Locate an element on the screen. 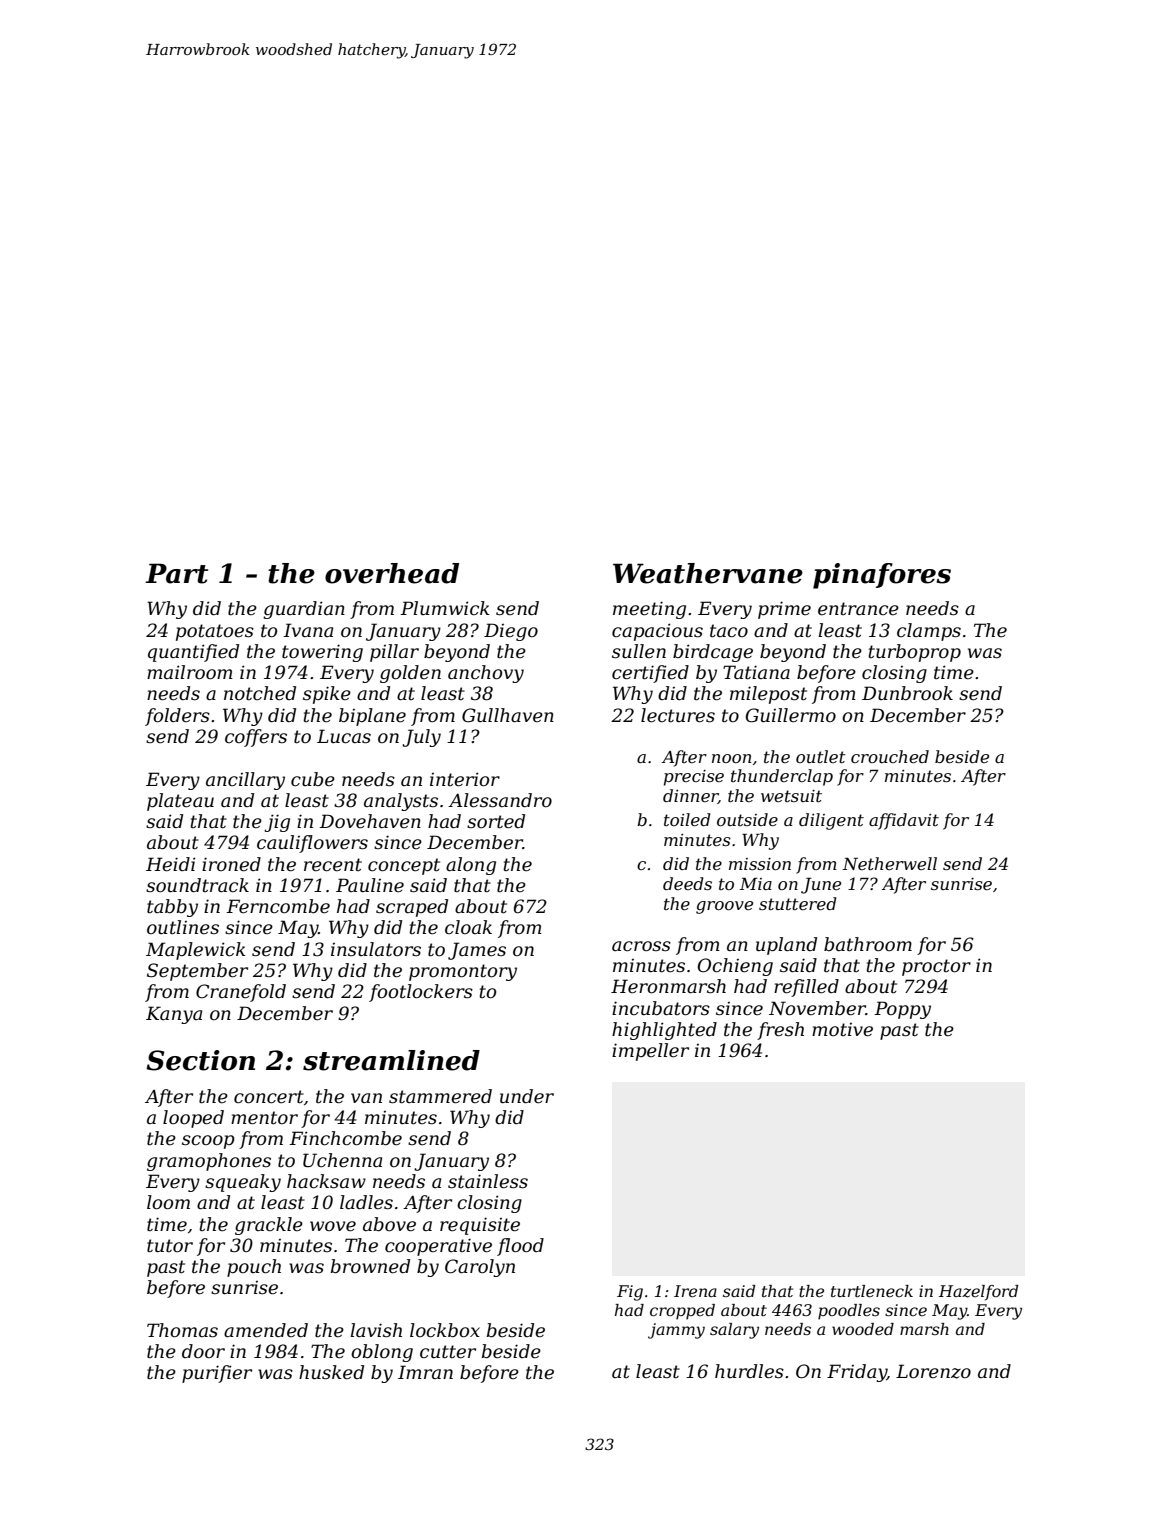 The image size is (1171, 1516). hurdles is located at coordinates (749, 1371).
